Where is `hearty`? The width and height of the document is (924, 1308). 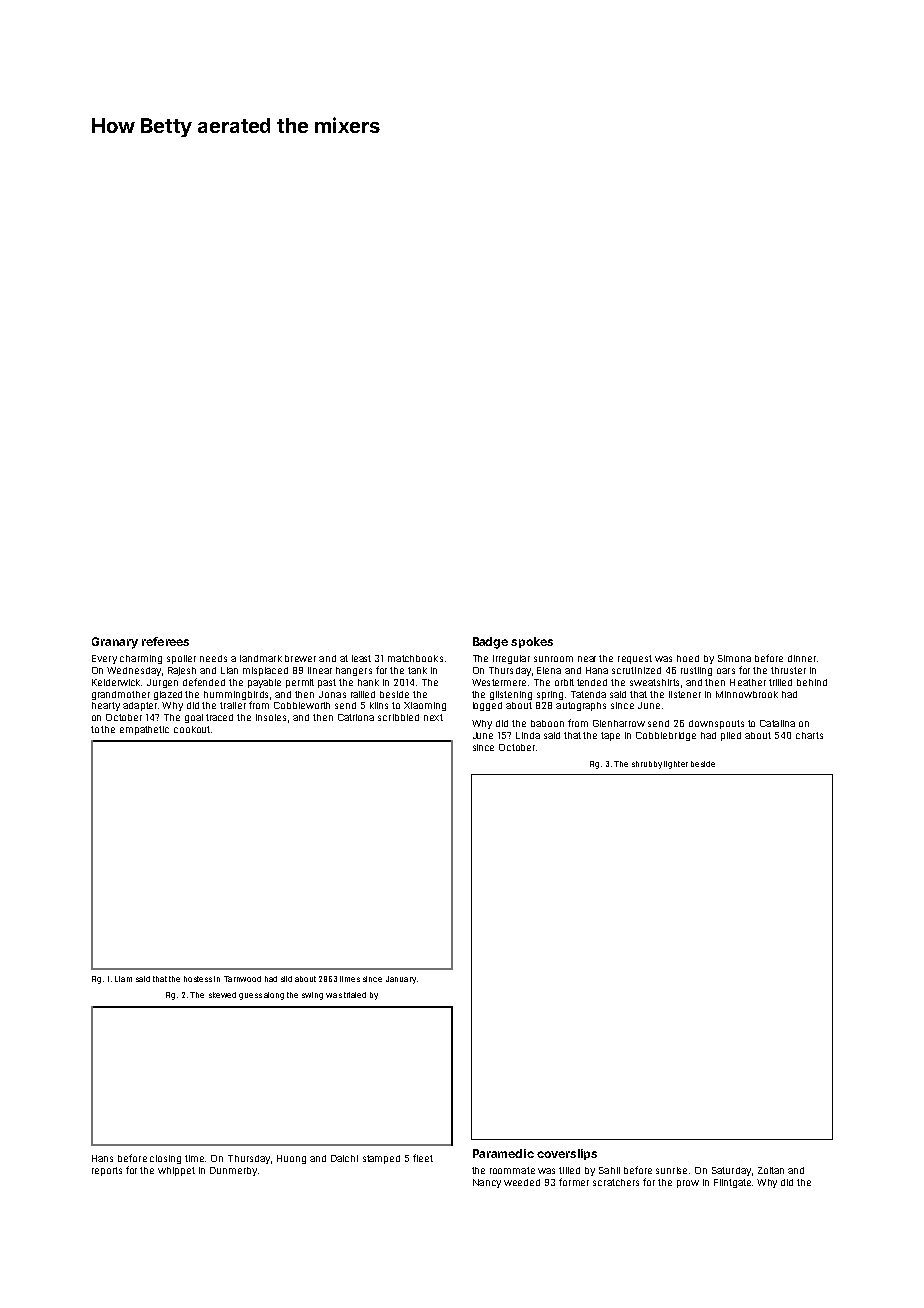 hearty is located at coordinates (106, 706).
